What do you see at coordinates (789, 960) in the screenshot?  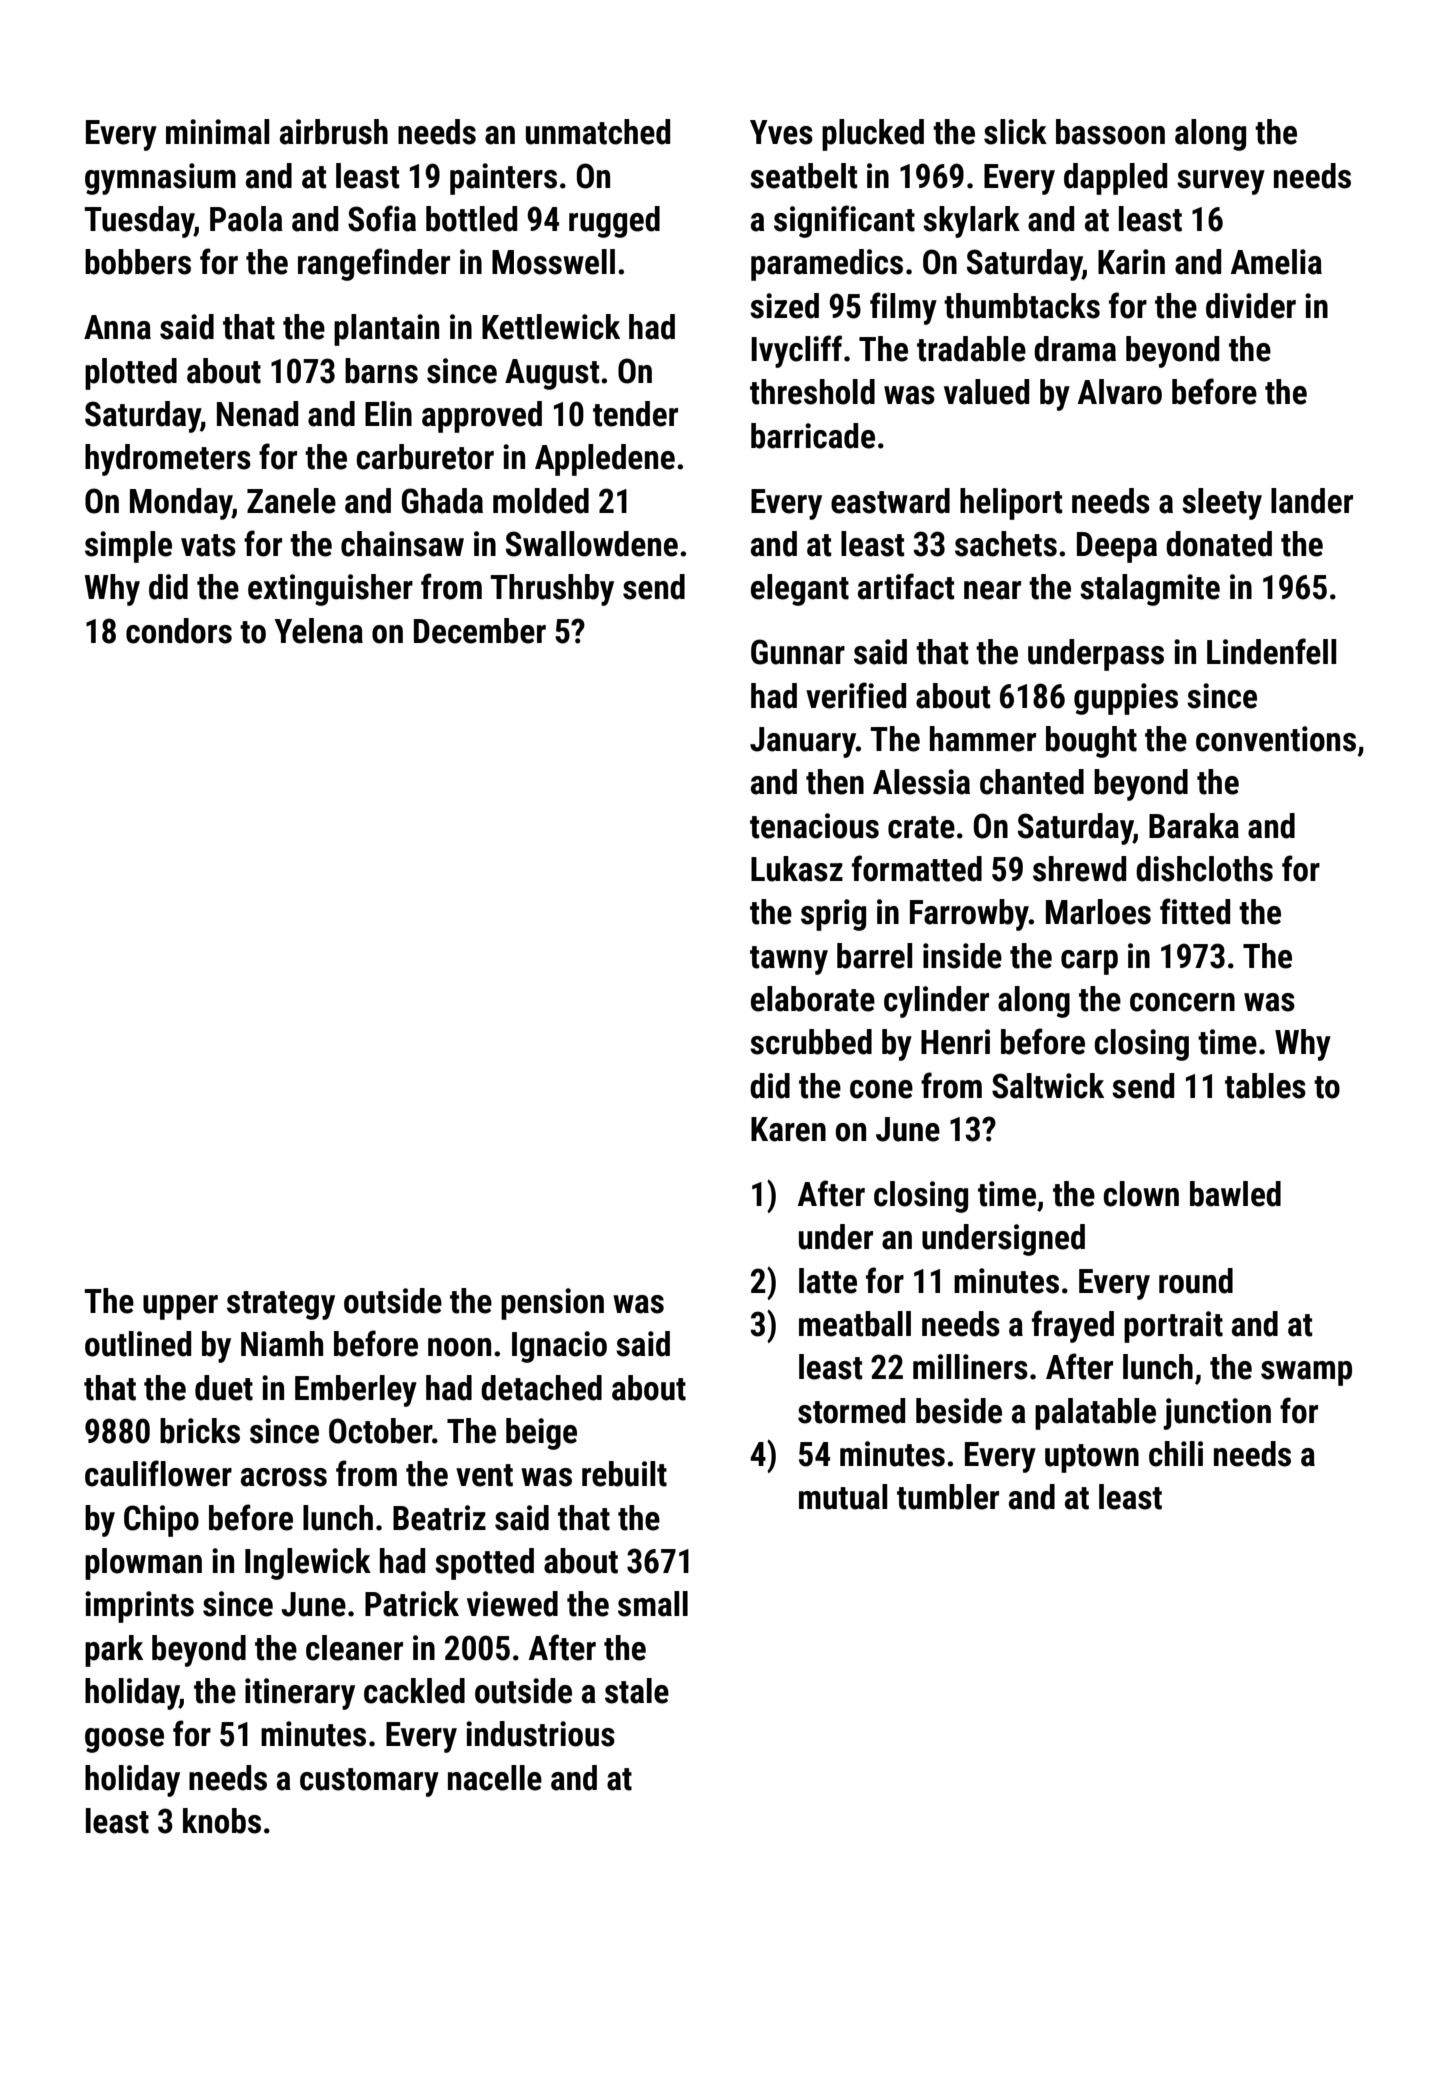 I see `tawny` at bounding box center [789, 960].
